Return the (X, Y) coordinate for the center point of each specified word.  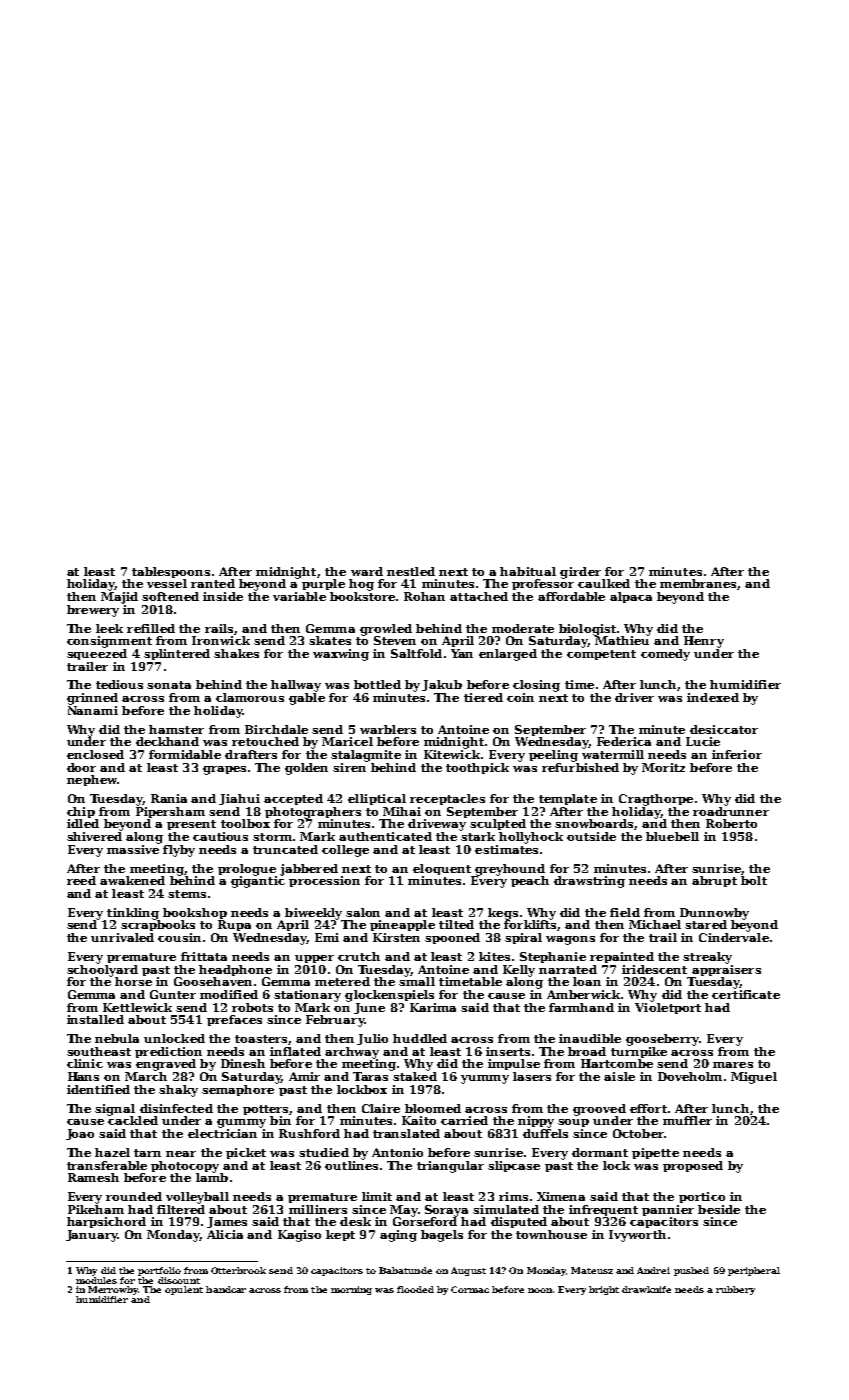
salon (363, 912)
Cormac (470, 1289)
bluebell (672, 836)
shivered (94, 836)
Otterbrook (238, 1270)
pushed (691, 1271)
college (345, 851)
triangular (450, 1167)
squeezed (97, 654)
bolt (754, 880)
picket (246, 1153)
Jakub (442, 685)
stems (187, 894)
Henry (704, 642)
